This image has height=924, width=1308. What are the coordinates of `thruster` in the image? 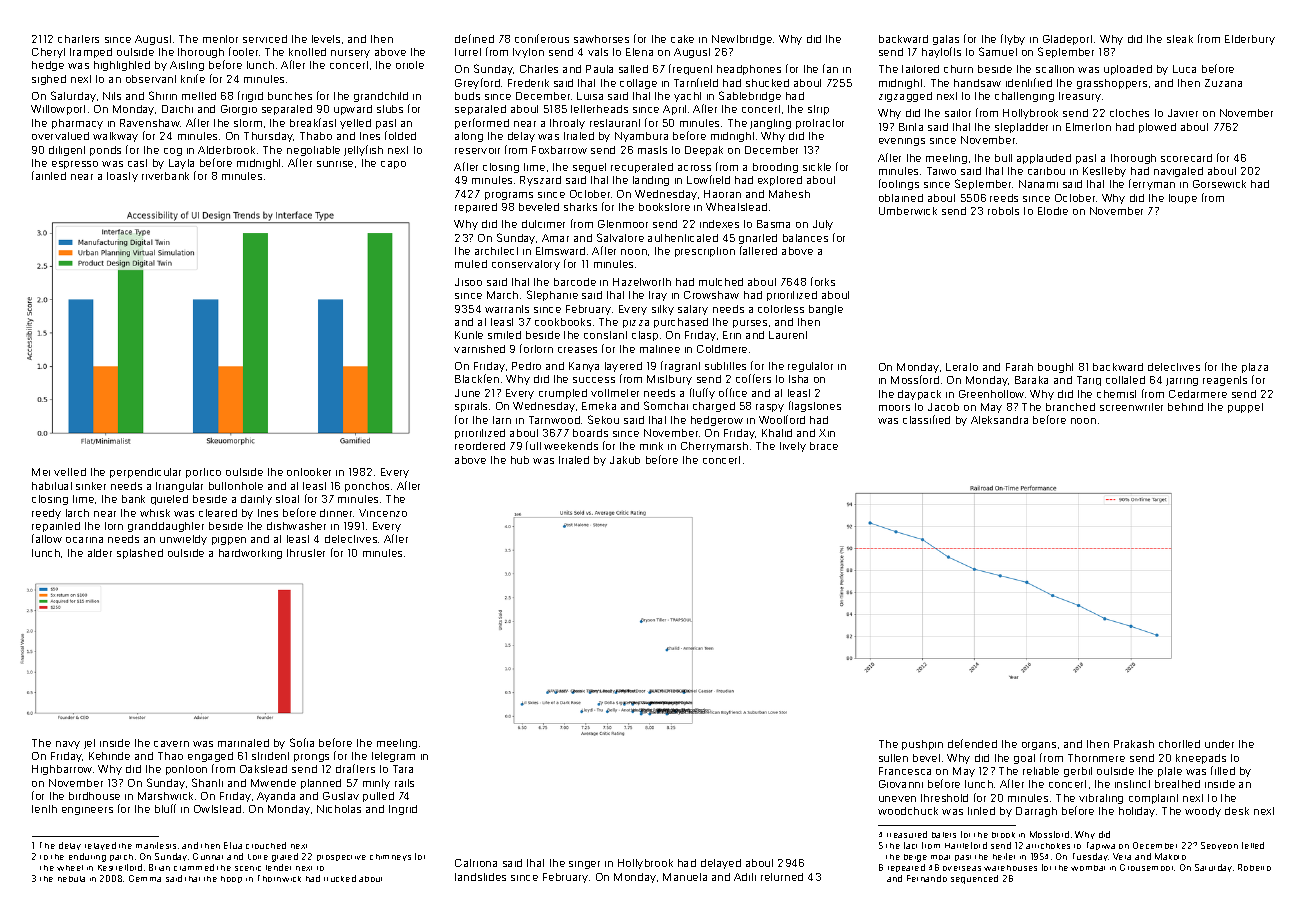 It's located at (306, 553).
